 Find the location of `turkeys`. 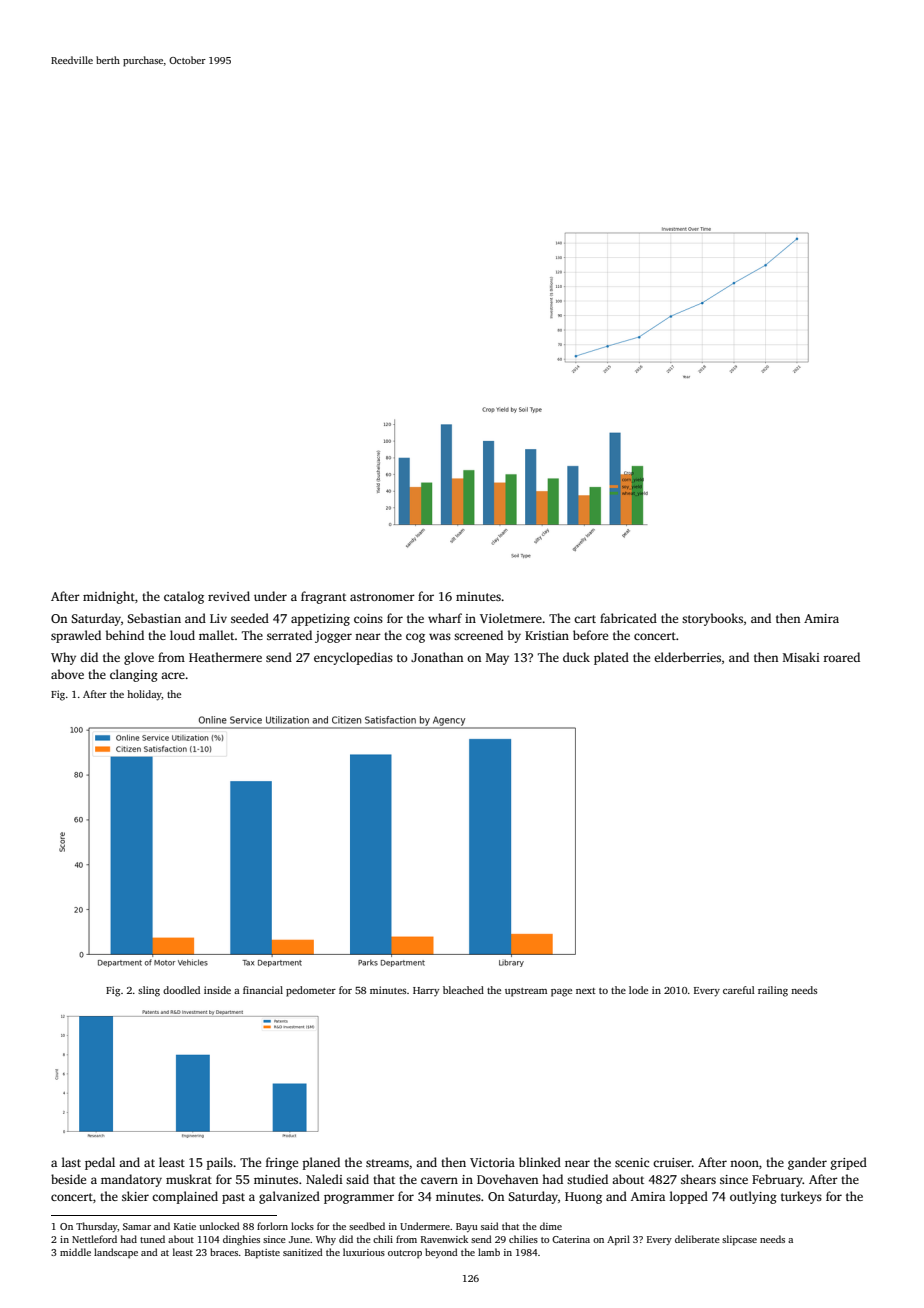

turkeys is located at coordinates (801, 1197).
